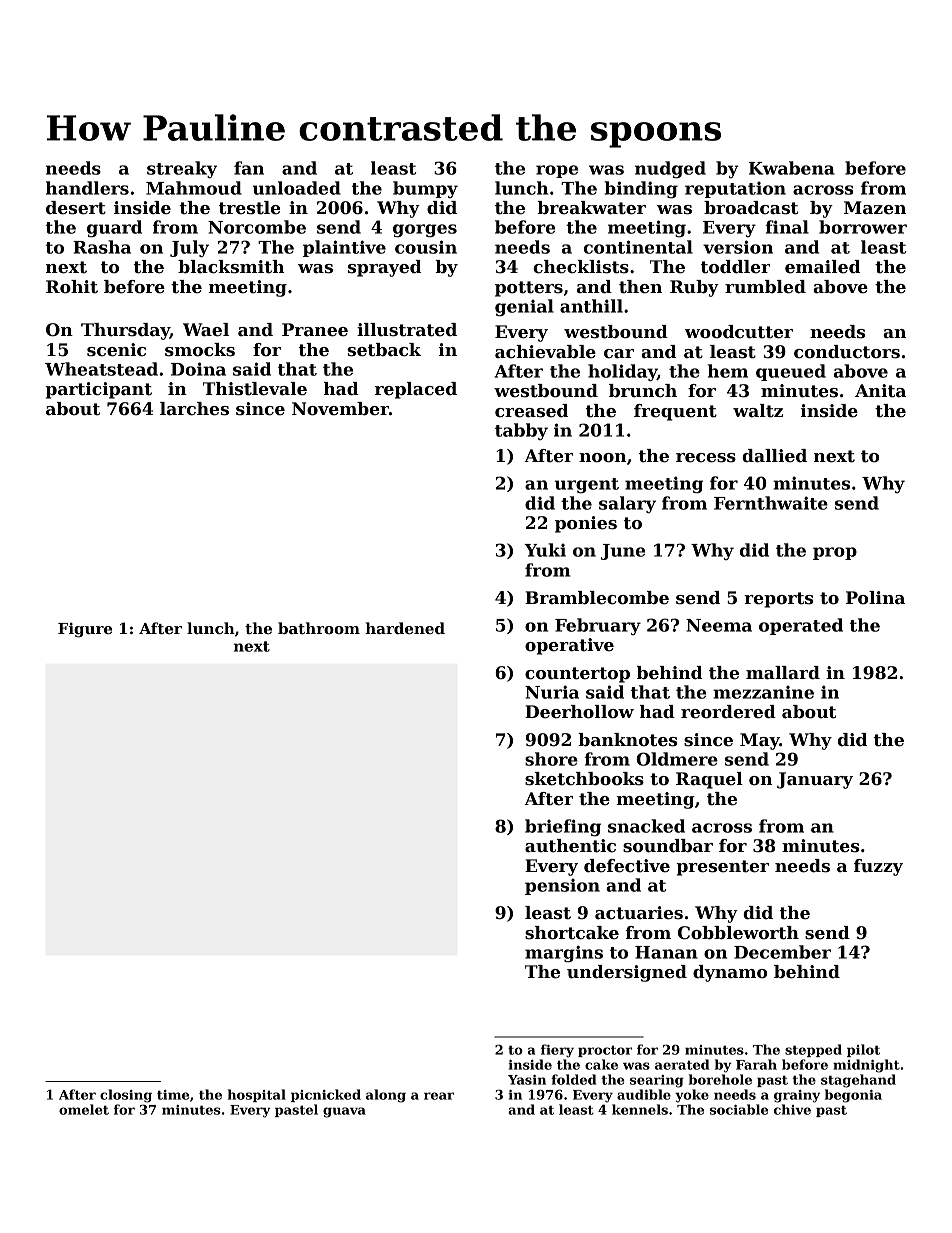 This screenshot has width=952, height=1233. What do you see at coordinates (552, 692) in the screenshot?
I see `Nuria` at bounding box center [552, 692].
